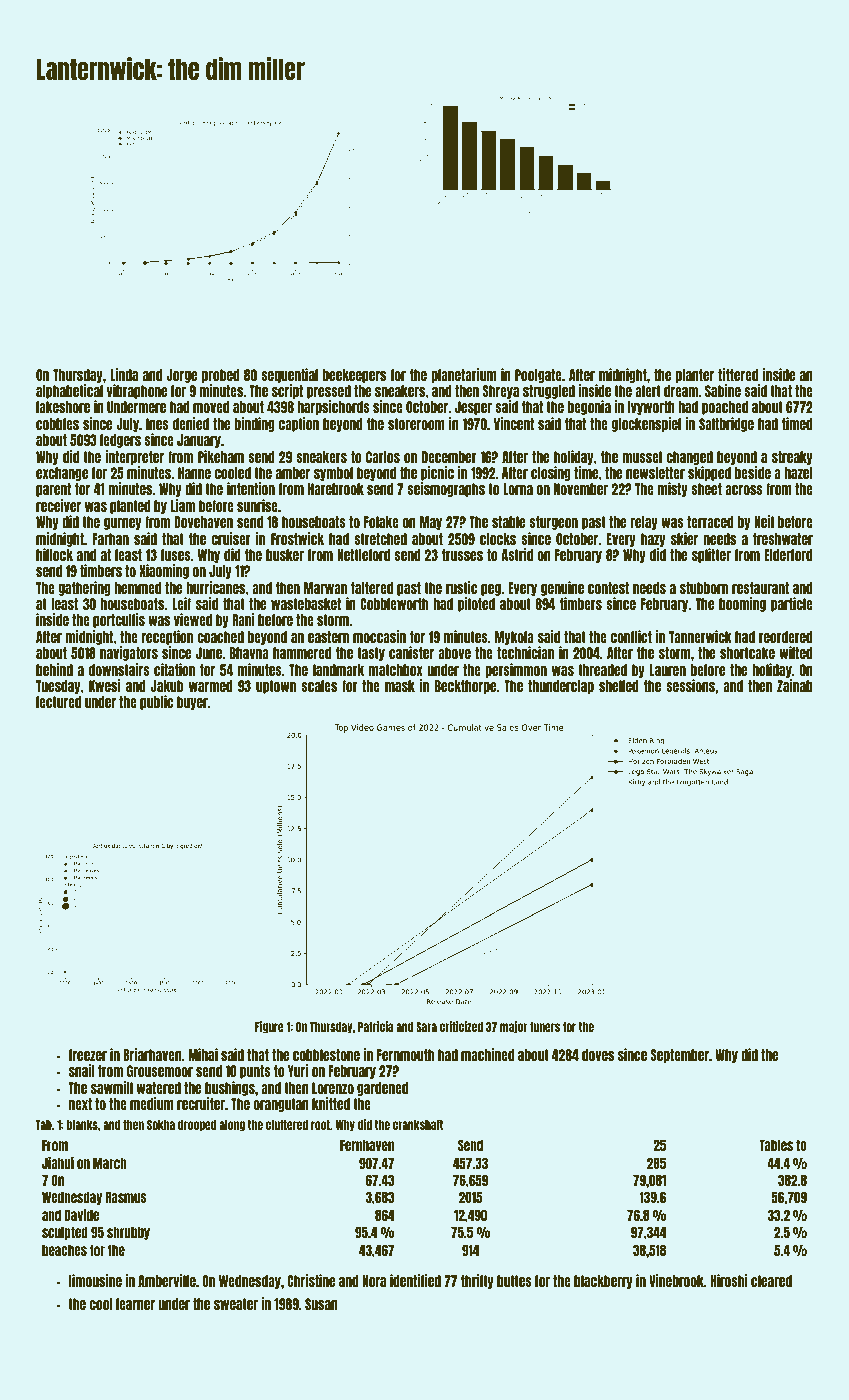  Describe the element at coordinates (426, 1027) in the document. I see `Sara` at that location.
